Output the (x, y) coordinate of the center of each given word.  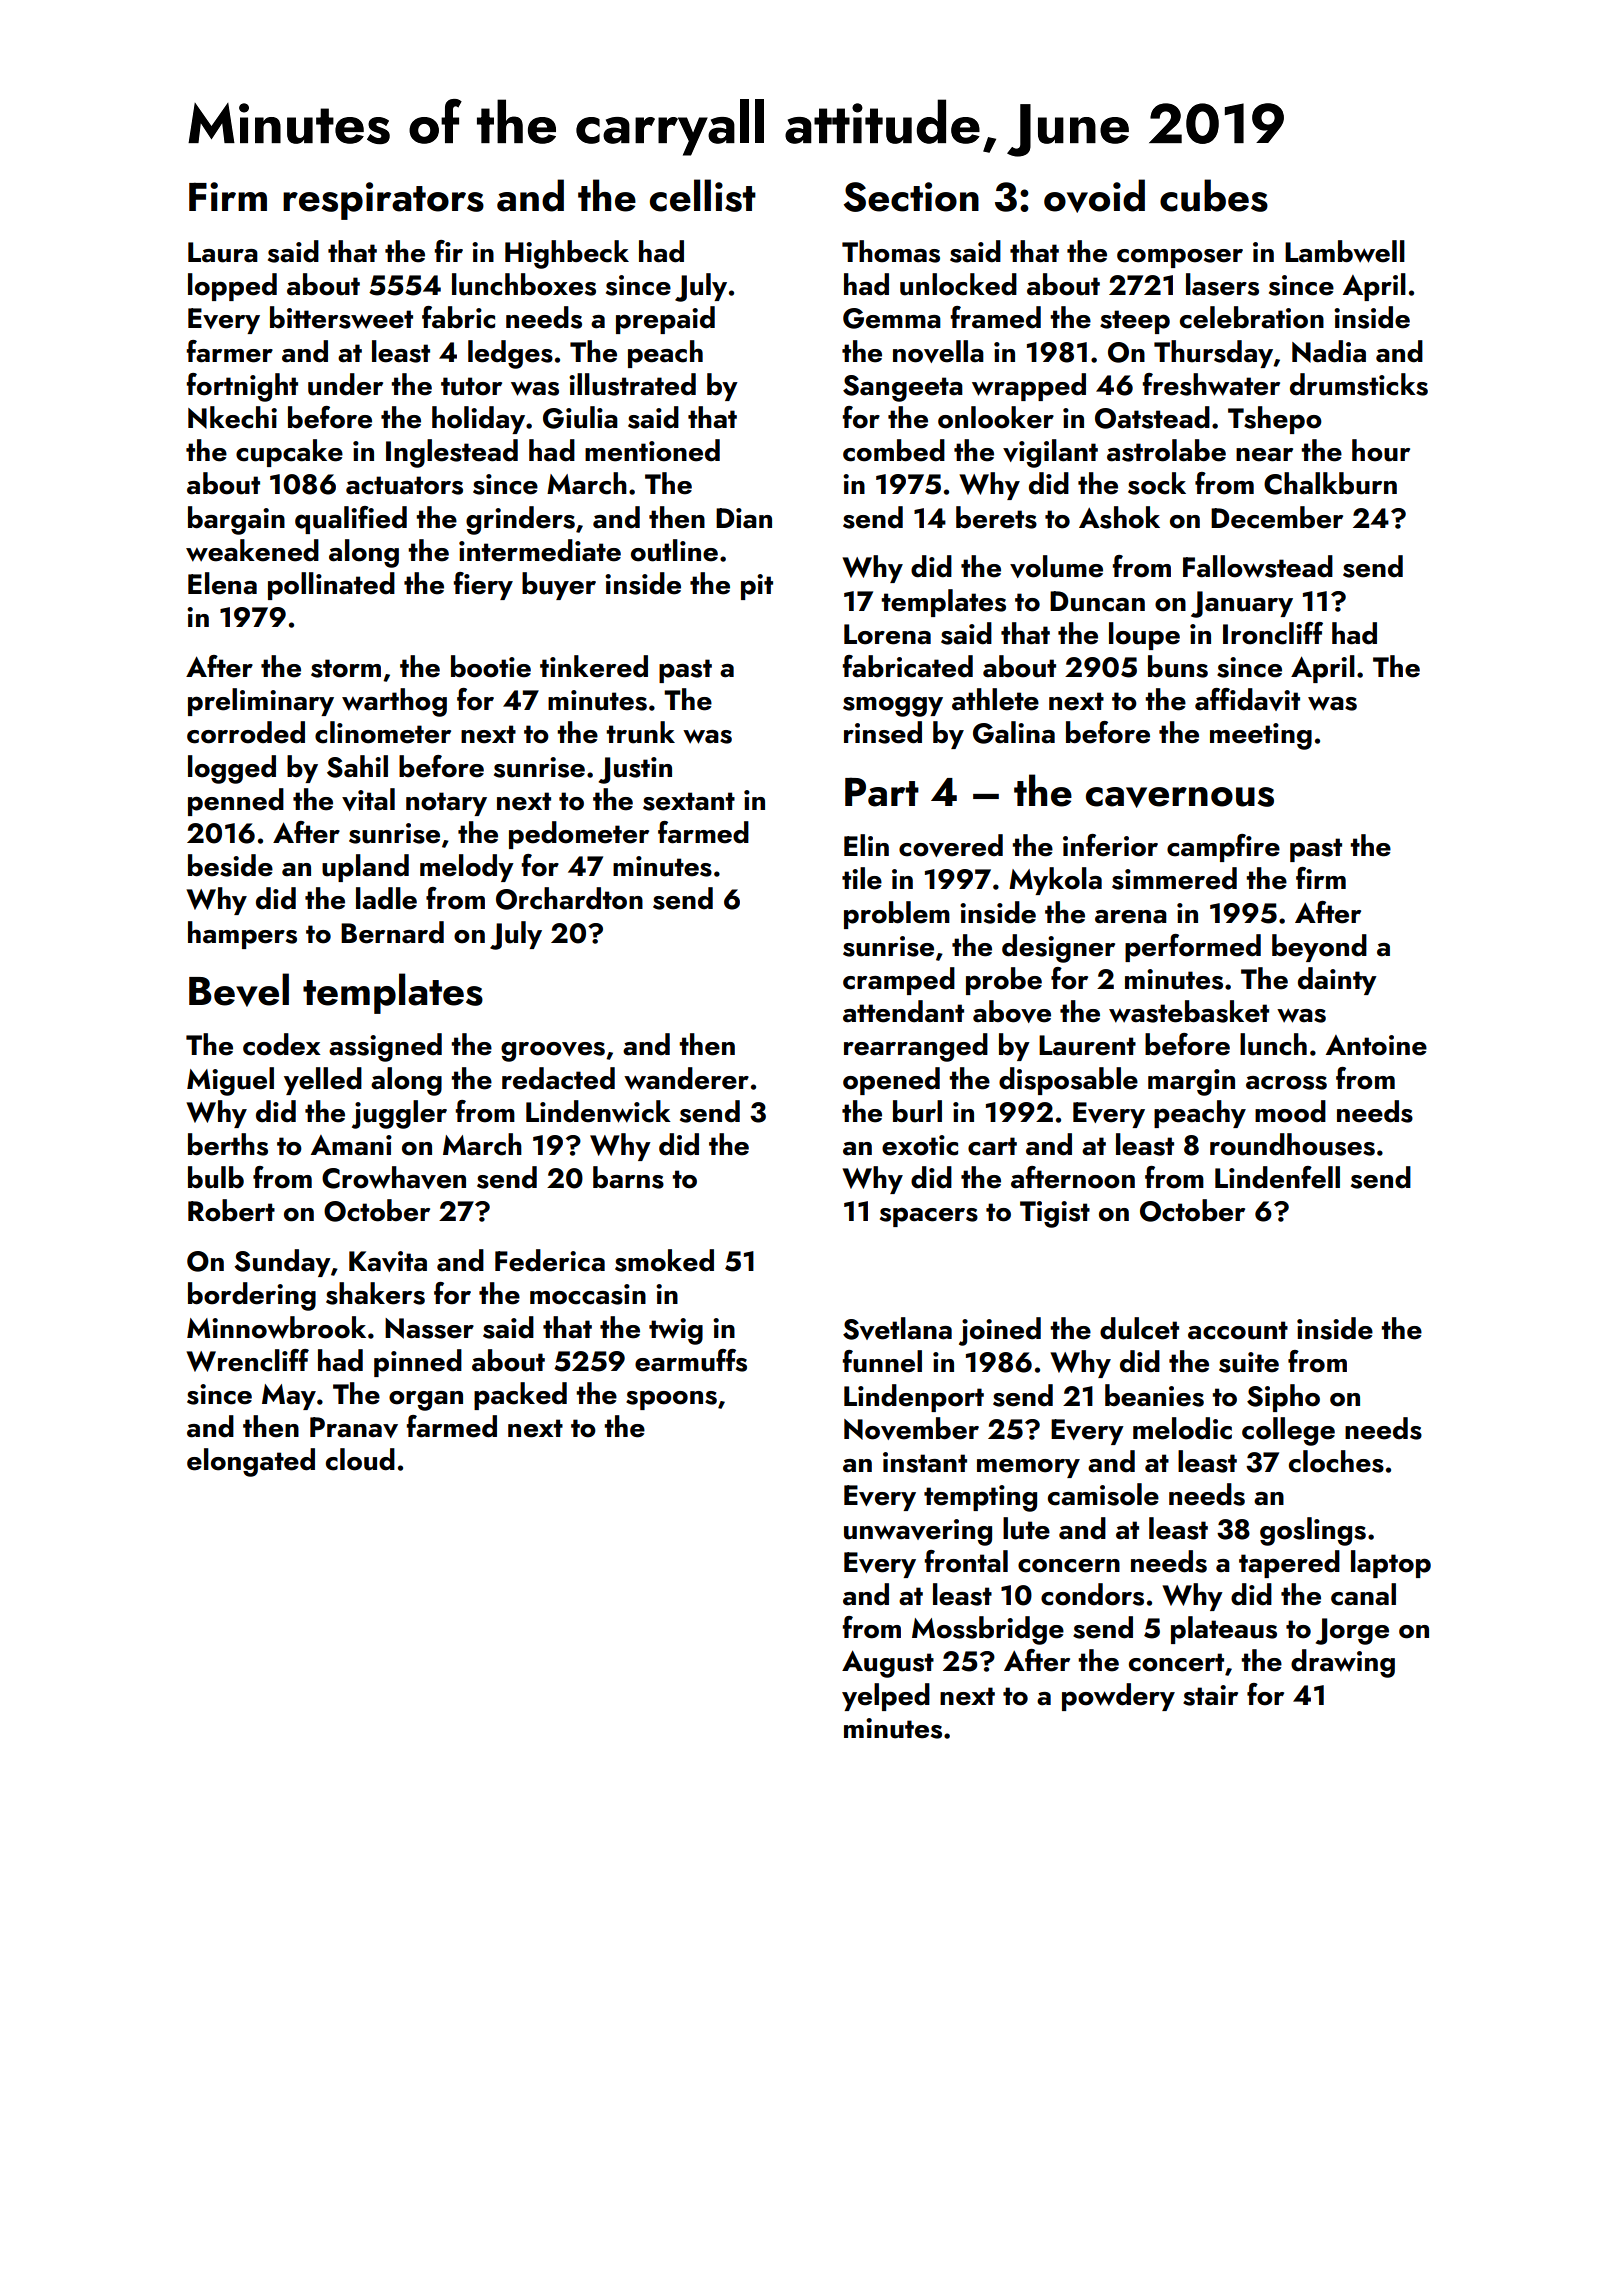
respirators (383, 201)
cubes (1214, 195)
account (1238, 1330)
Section (911, 197)
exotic (920, 1145)
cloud (360, 1459)
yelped (886, 1697)
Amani (351, 1145)
